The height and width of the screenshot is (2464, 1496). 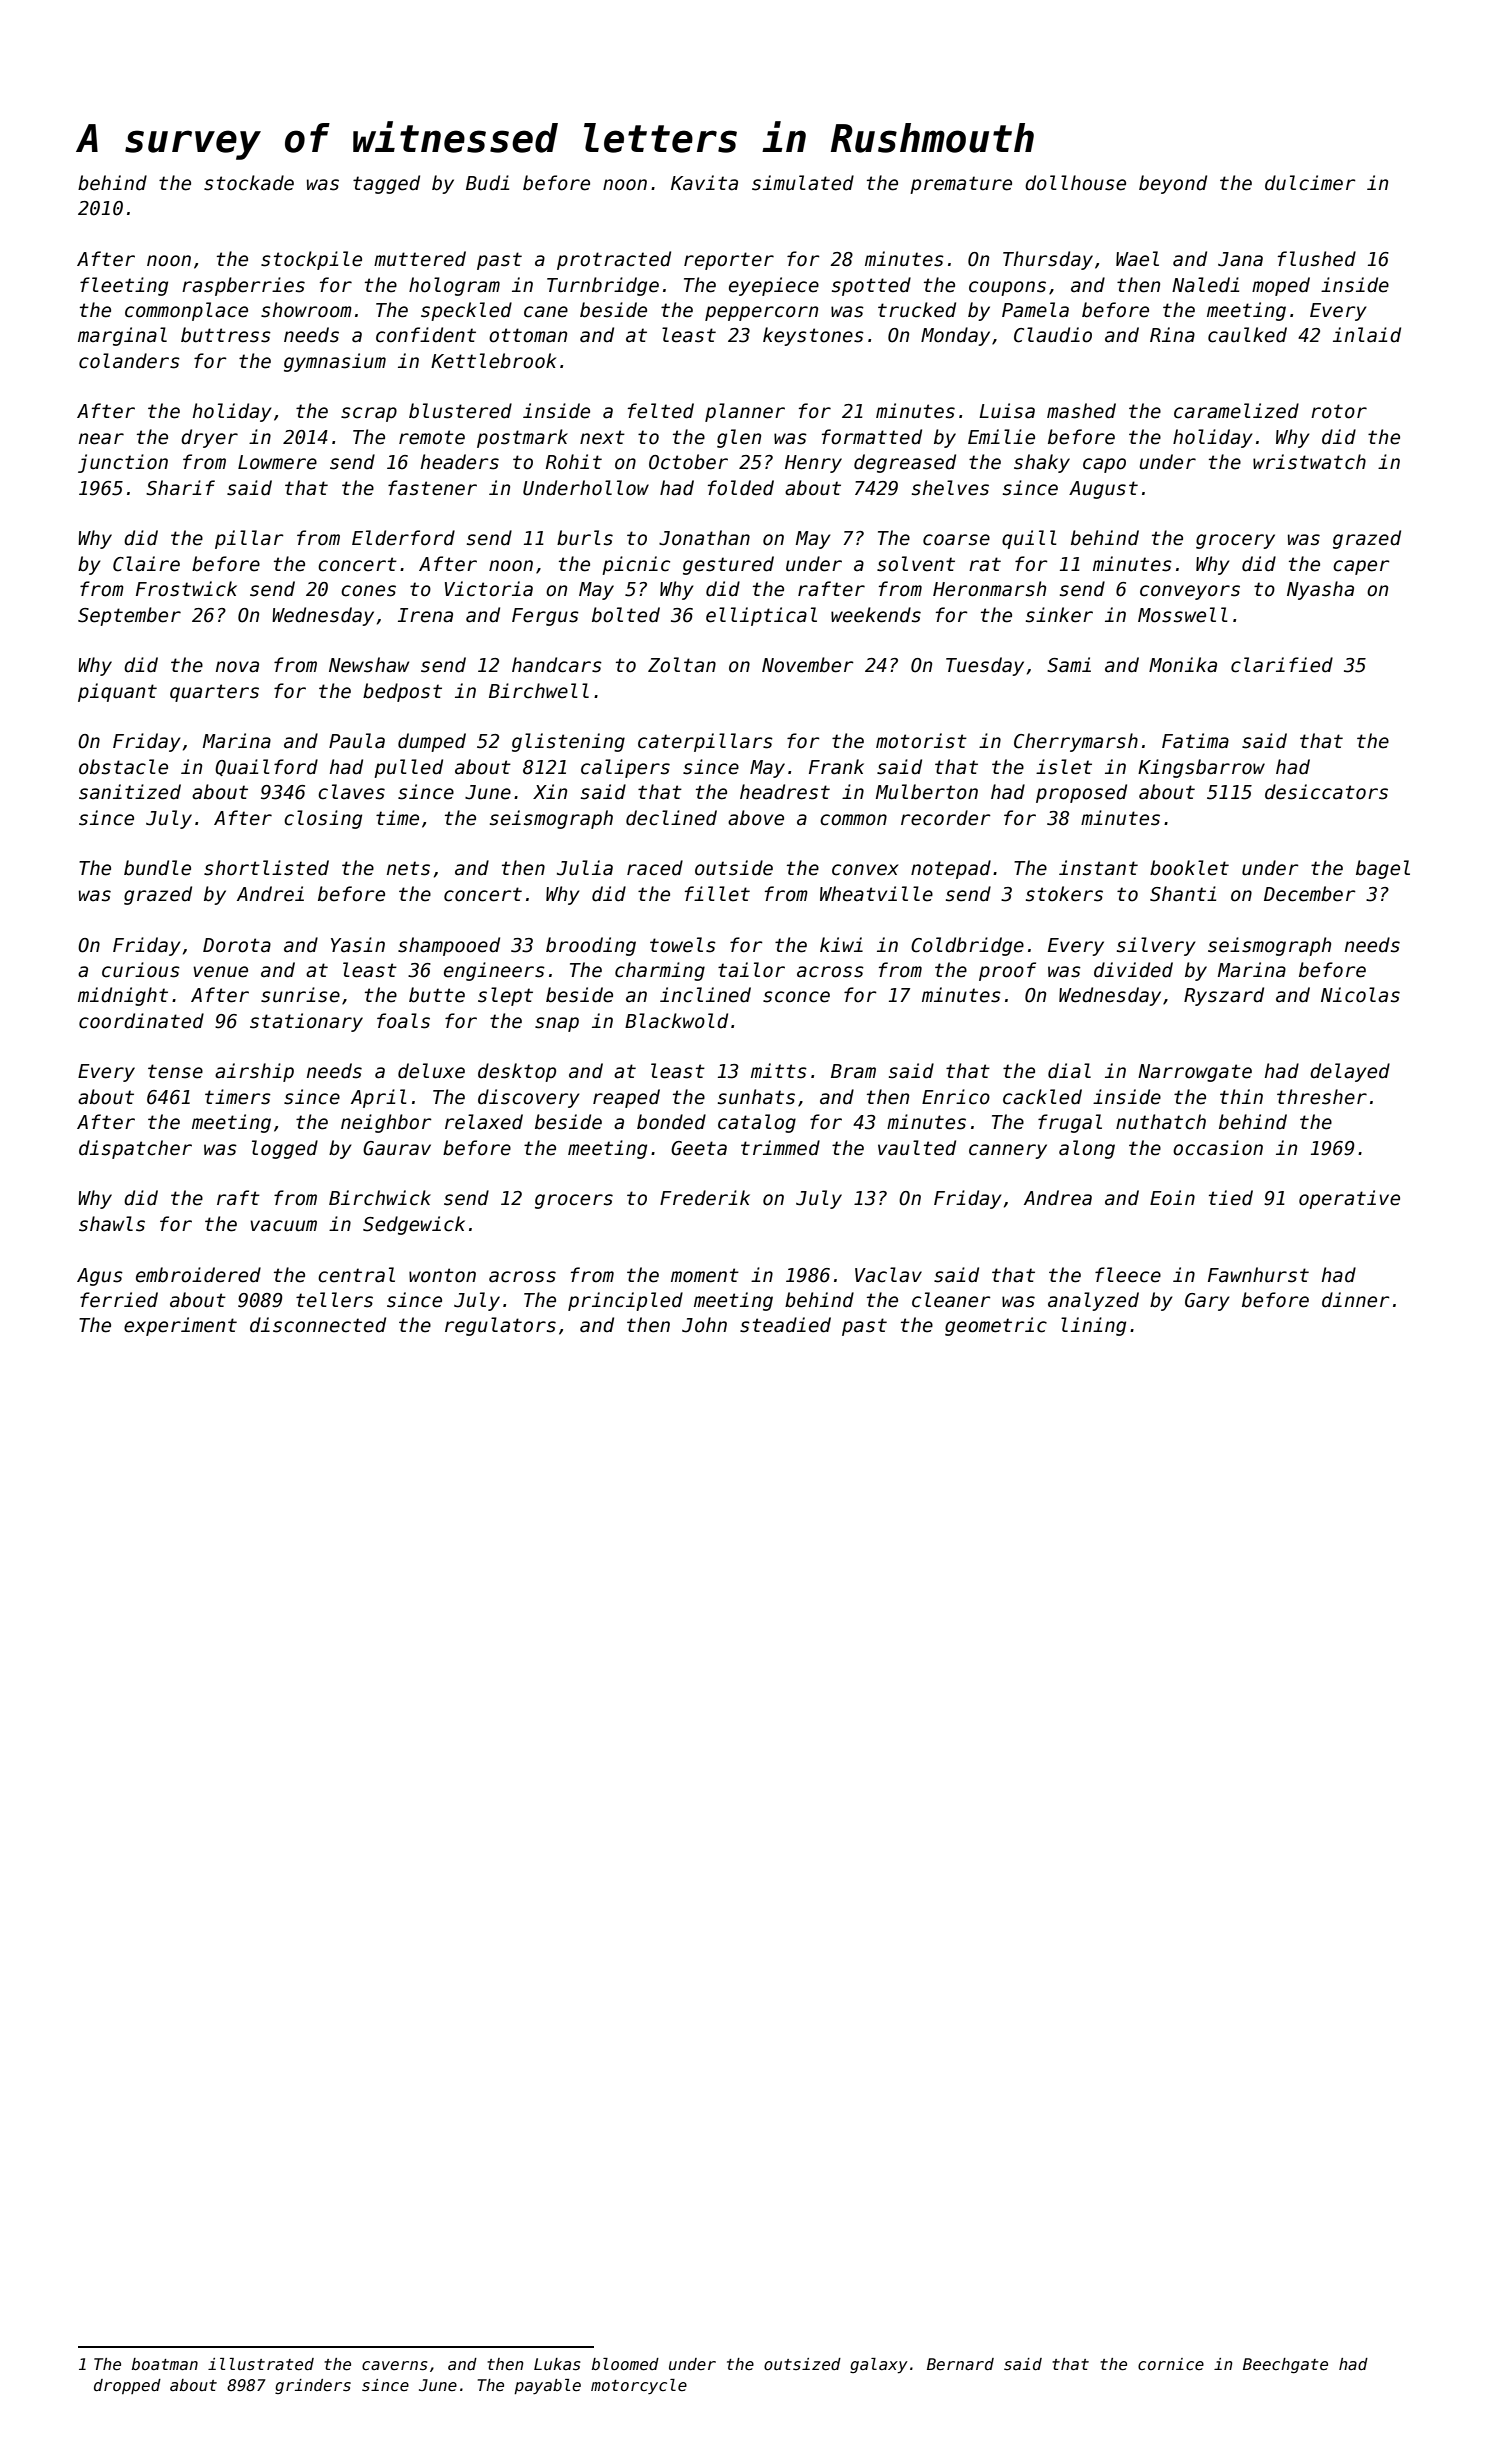 What do you see at coordinates (803, 183) in the screenshot?
I see `simulated` at bounding box center [803, 183].
